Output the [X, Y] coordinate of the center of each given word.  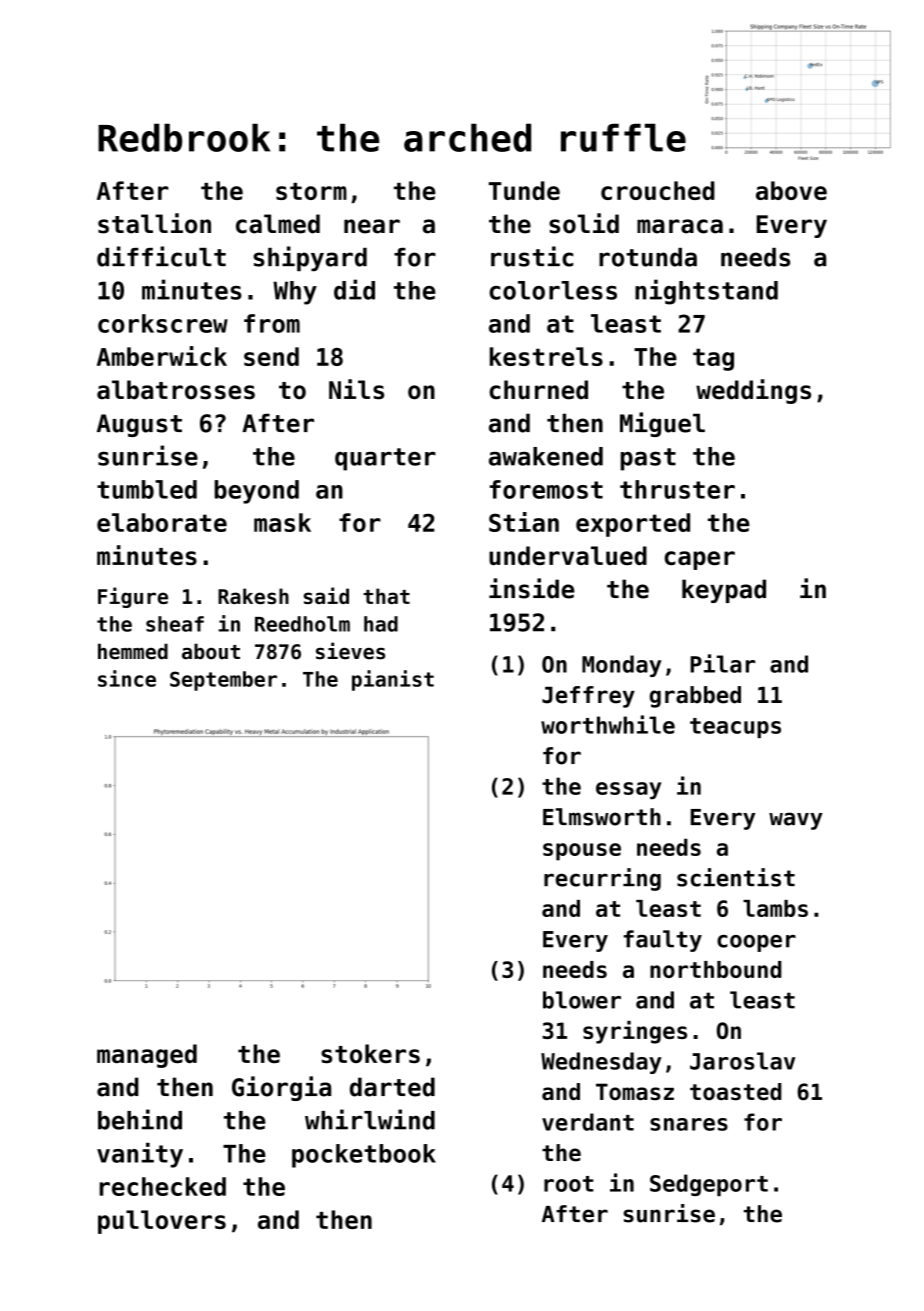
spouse [582, 852]
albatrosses [176, 390]
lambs [775, 908]
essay [628, 790]
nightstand [706, 292]
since [127, 678]
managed [147, 1056]
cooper [756, 943]
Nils [356, 389]
